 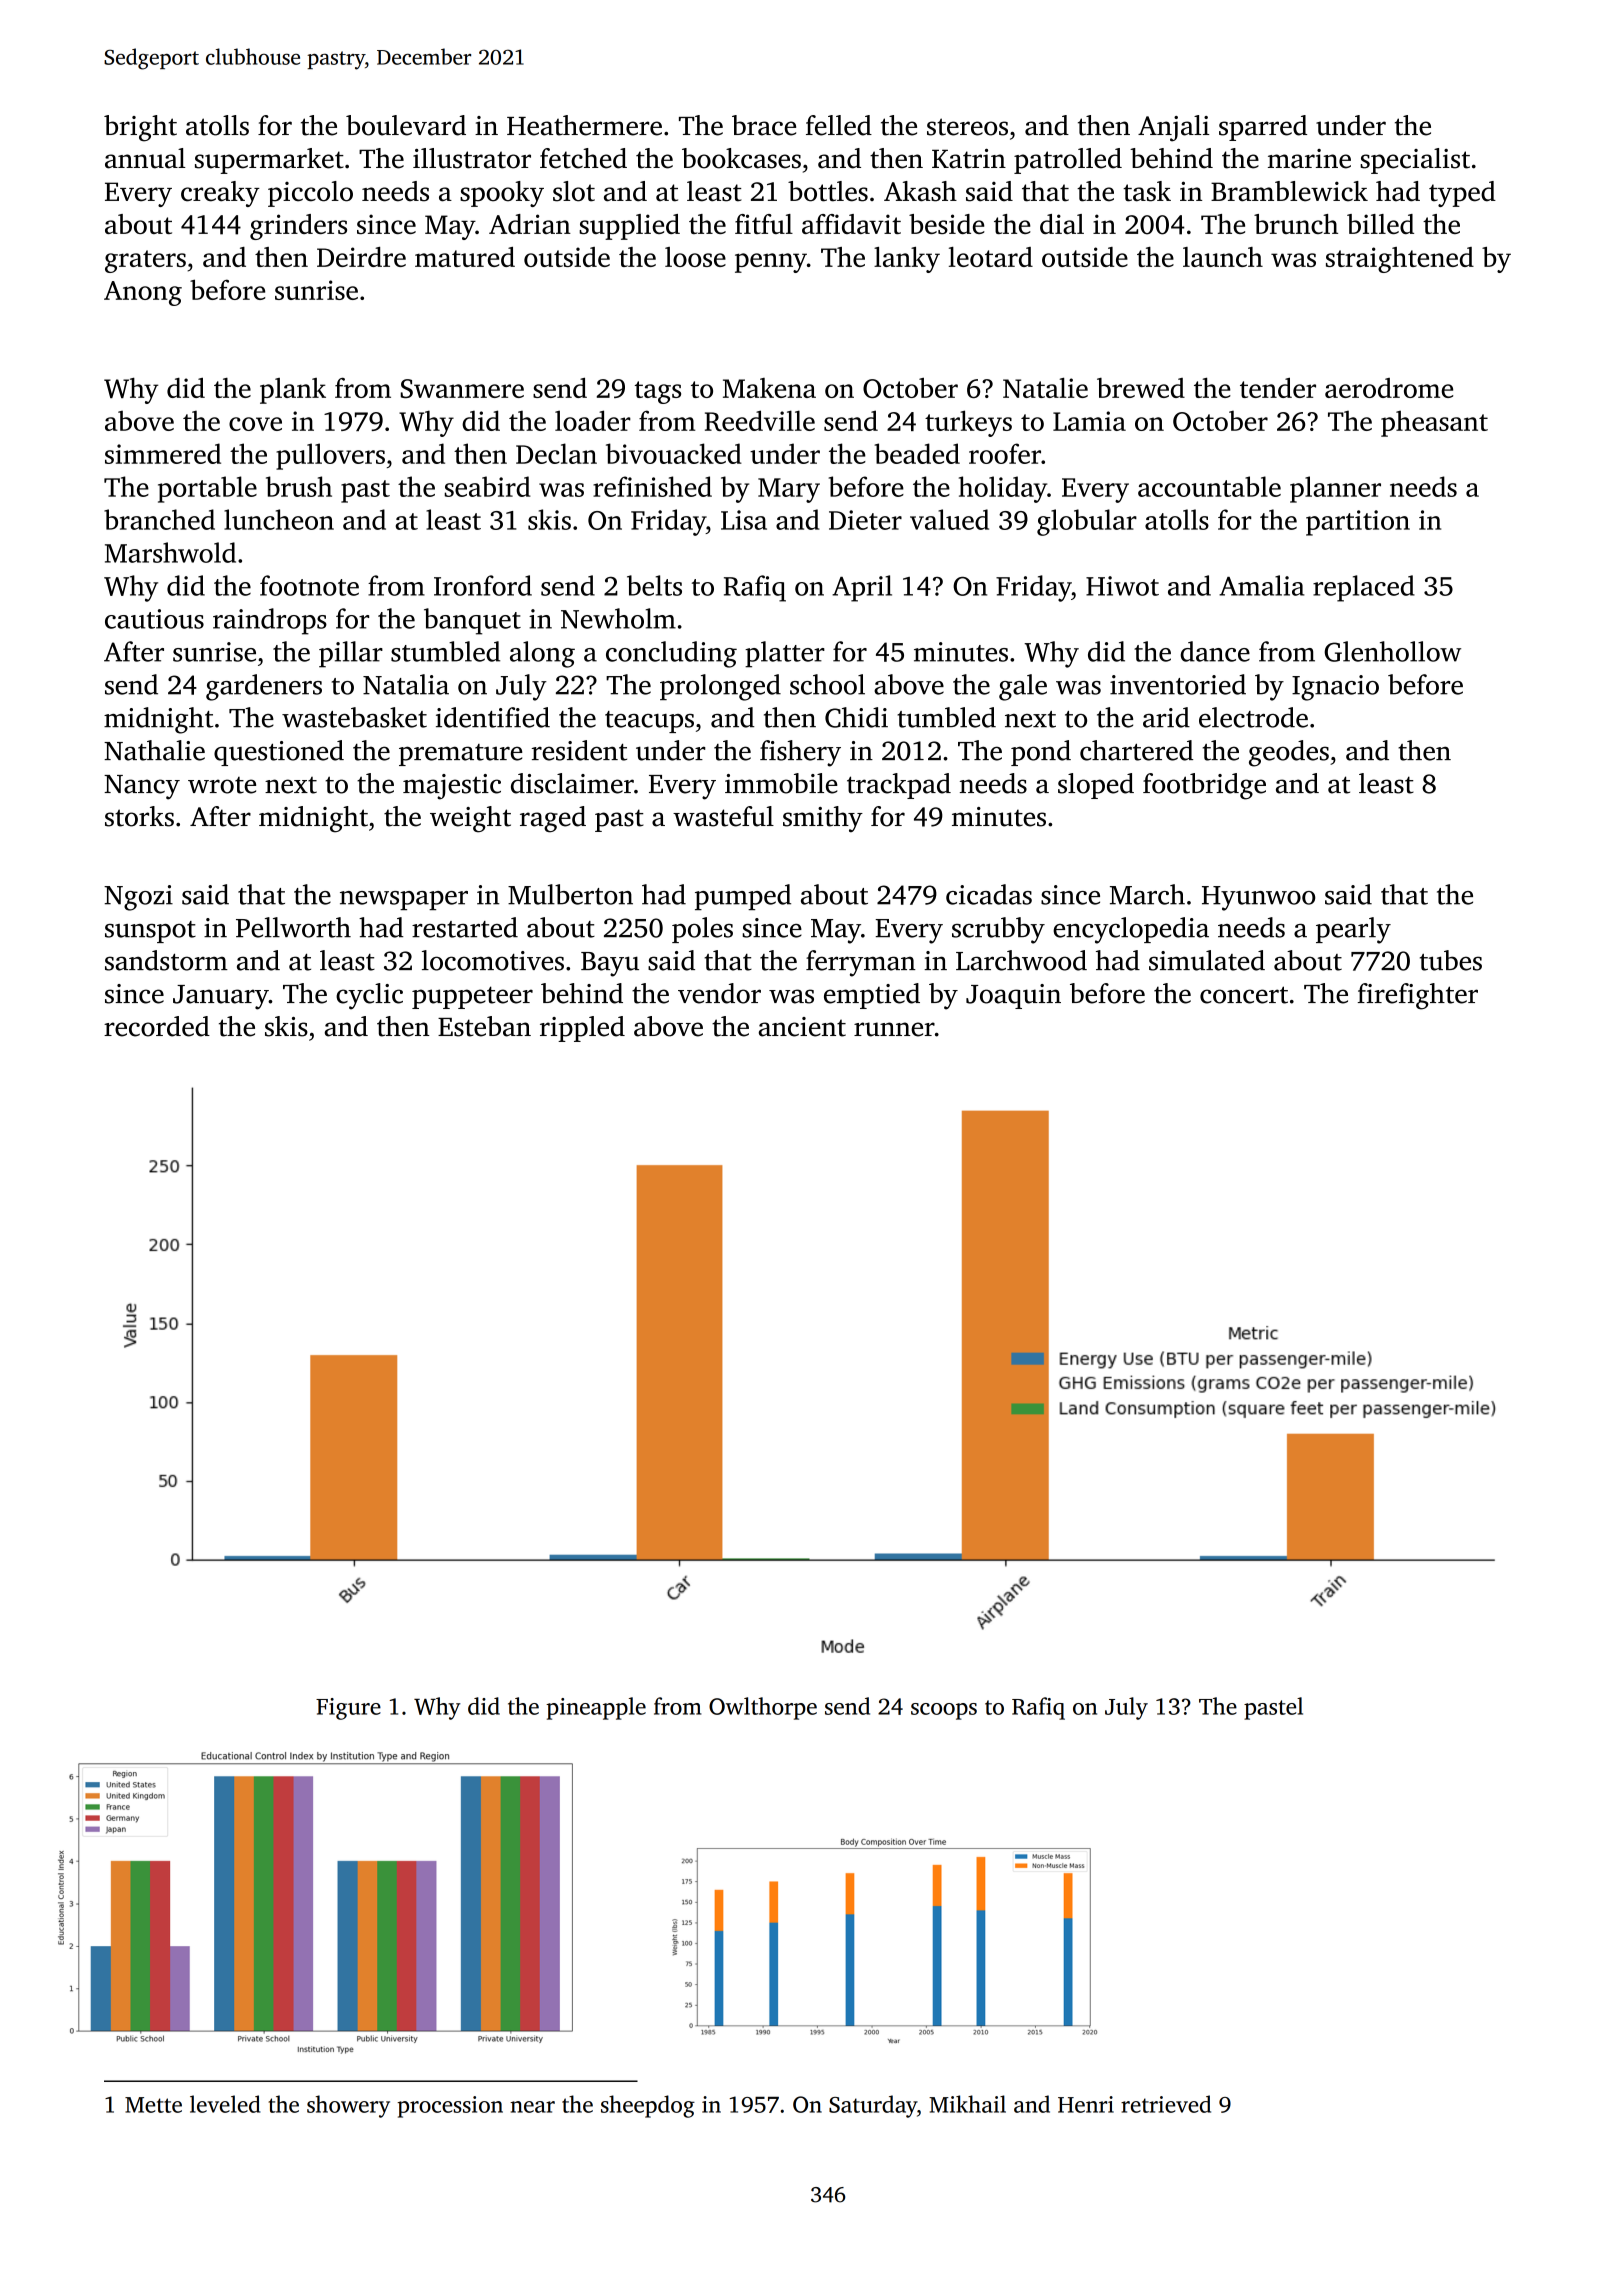 I want to click on branched, so click(x=159, y=519).
